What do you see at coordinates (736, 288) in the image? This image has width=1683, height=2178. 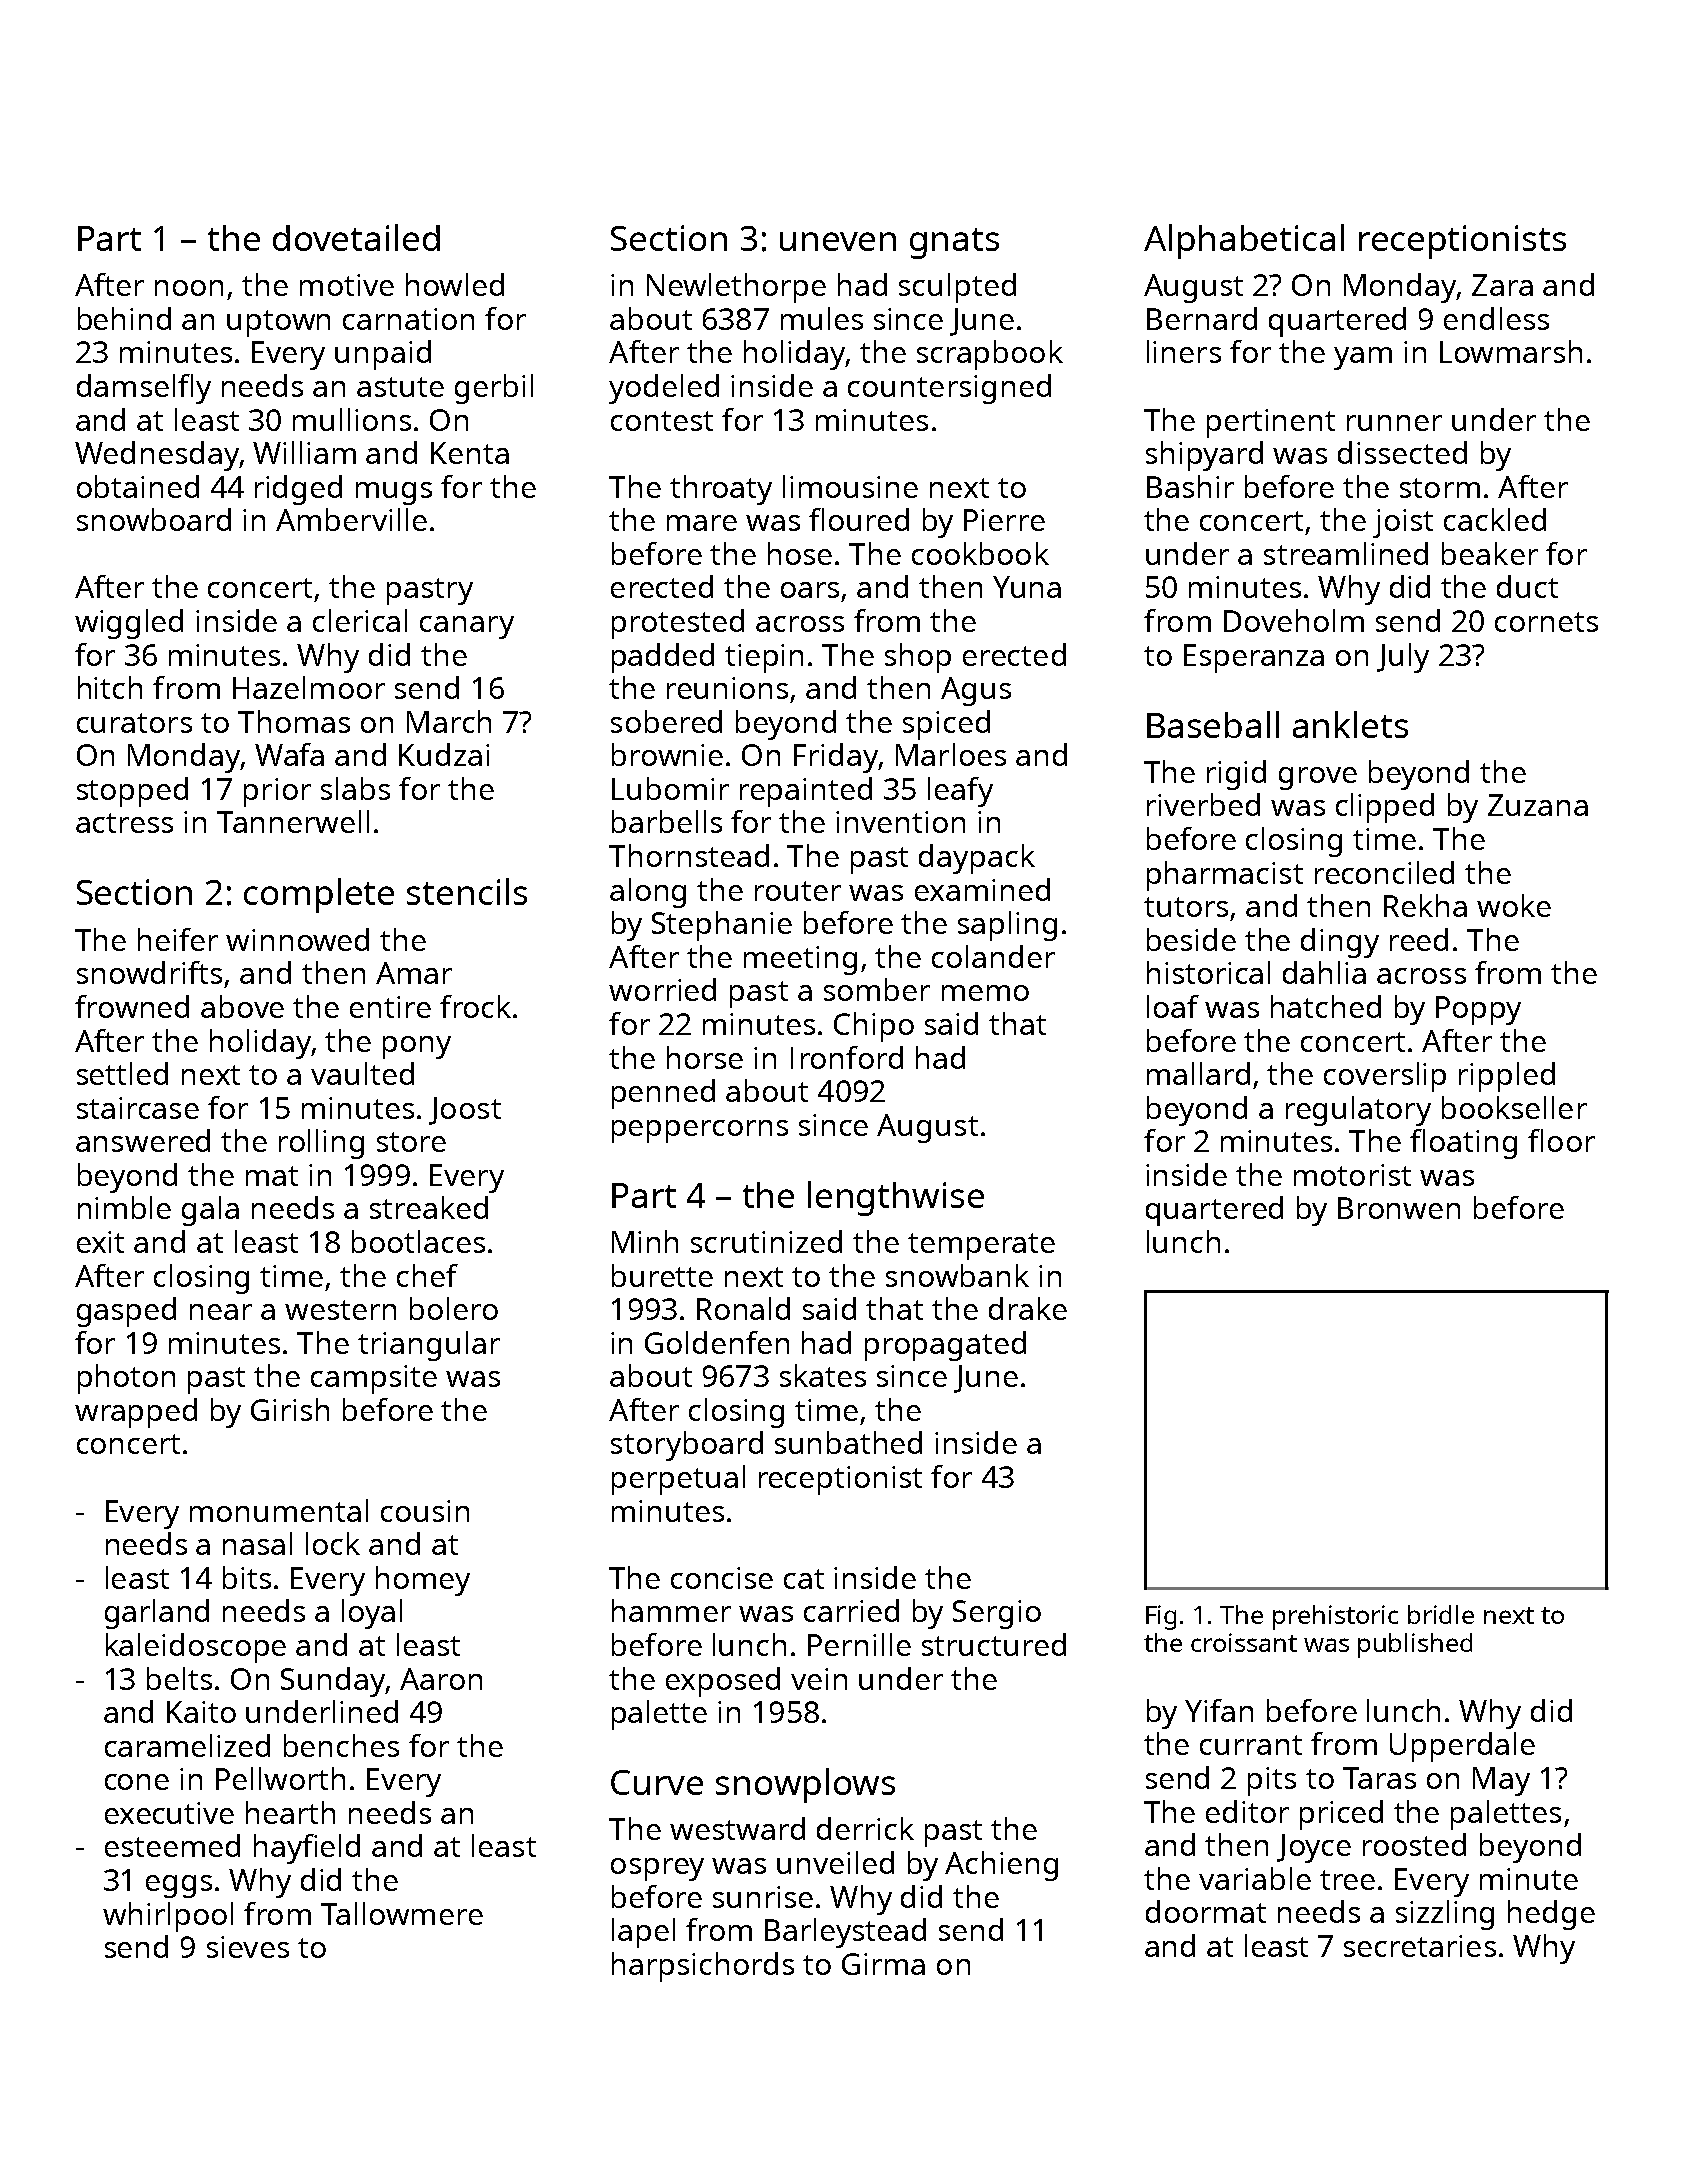 I see `Newlethorpe` at bounding box center [736, 288].
